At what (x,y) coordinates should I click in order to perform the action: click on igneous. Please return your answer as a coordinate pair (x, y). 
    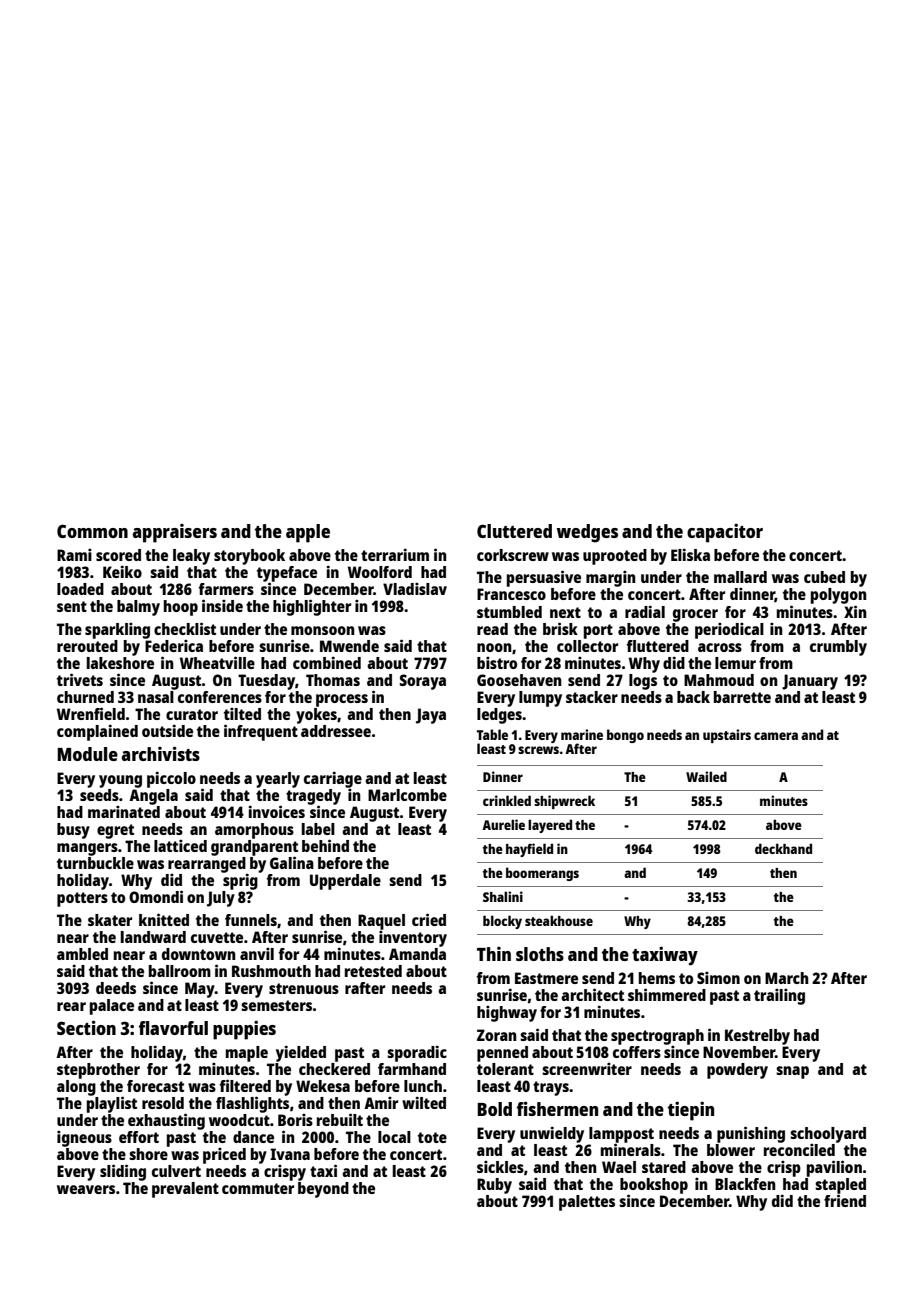
    Looking at the image, I should click on (84, 1139).
